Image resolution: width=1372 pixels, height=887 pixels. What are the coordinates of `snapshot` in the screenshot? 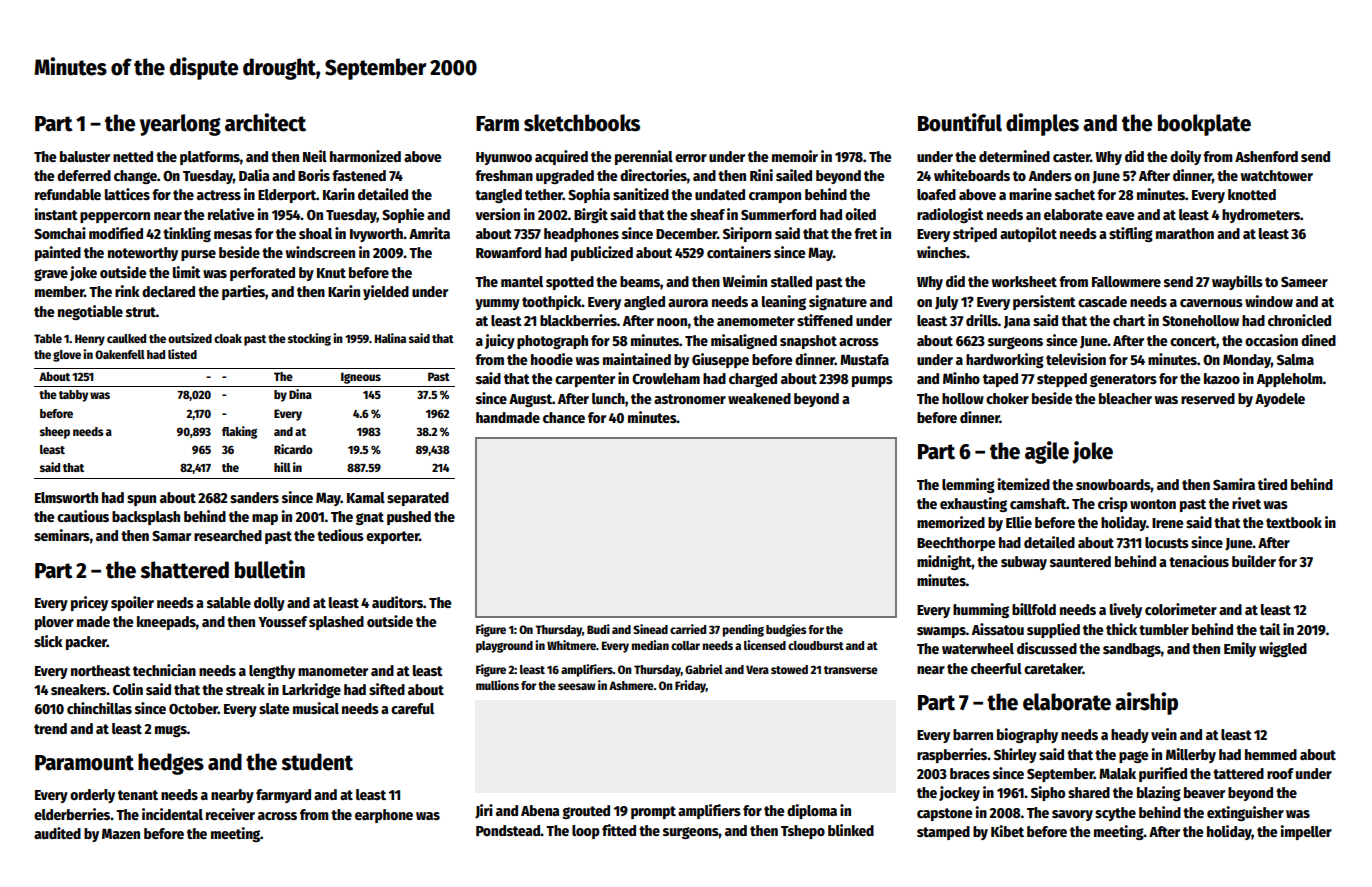 It's located at (808, 342).
